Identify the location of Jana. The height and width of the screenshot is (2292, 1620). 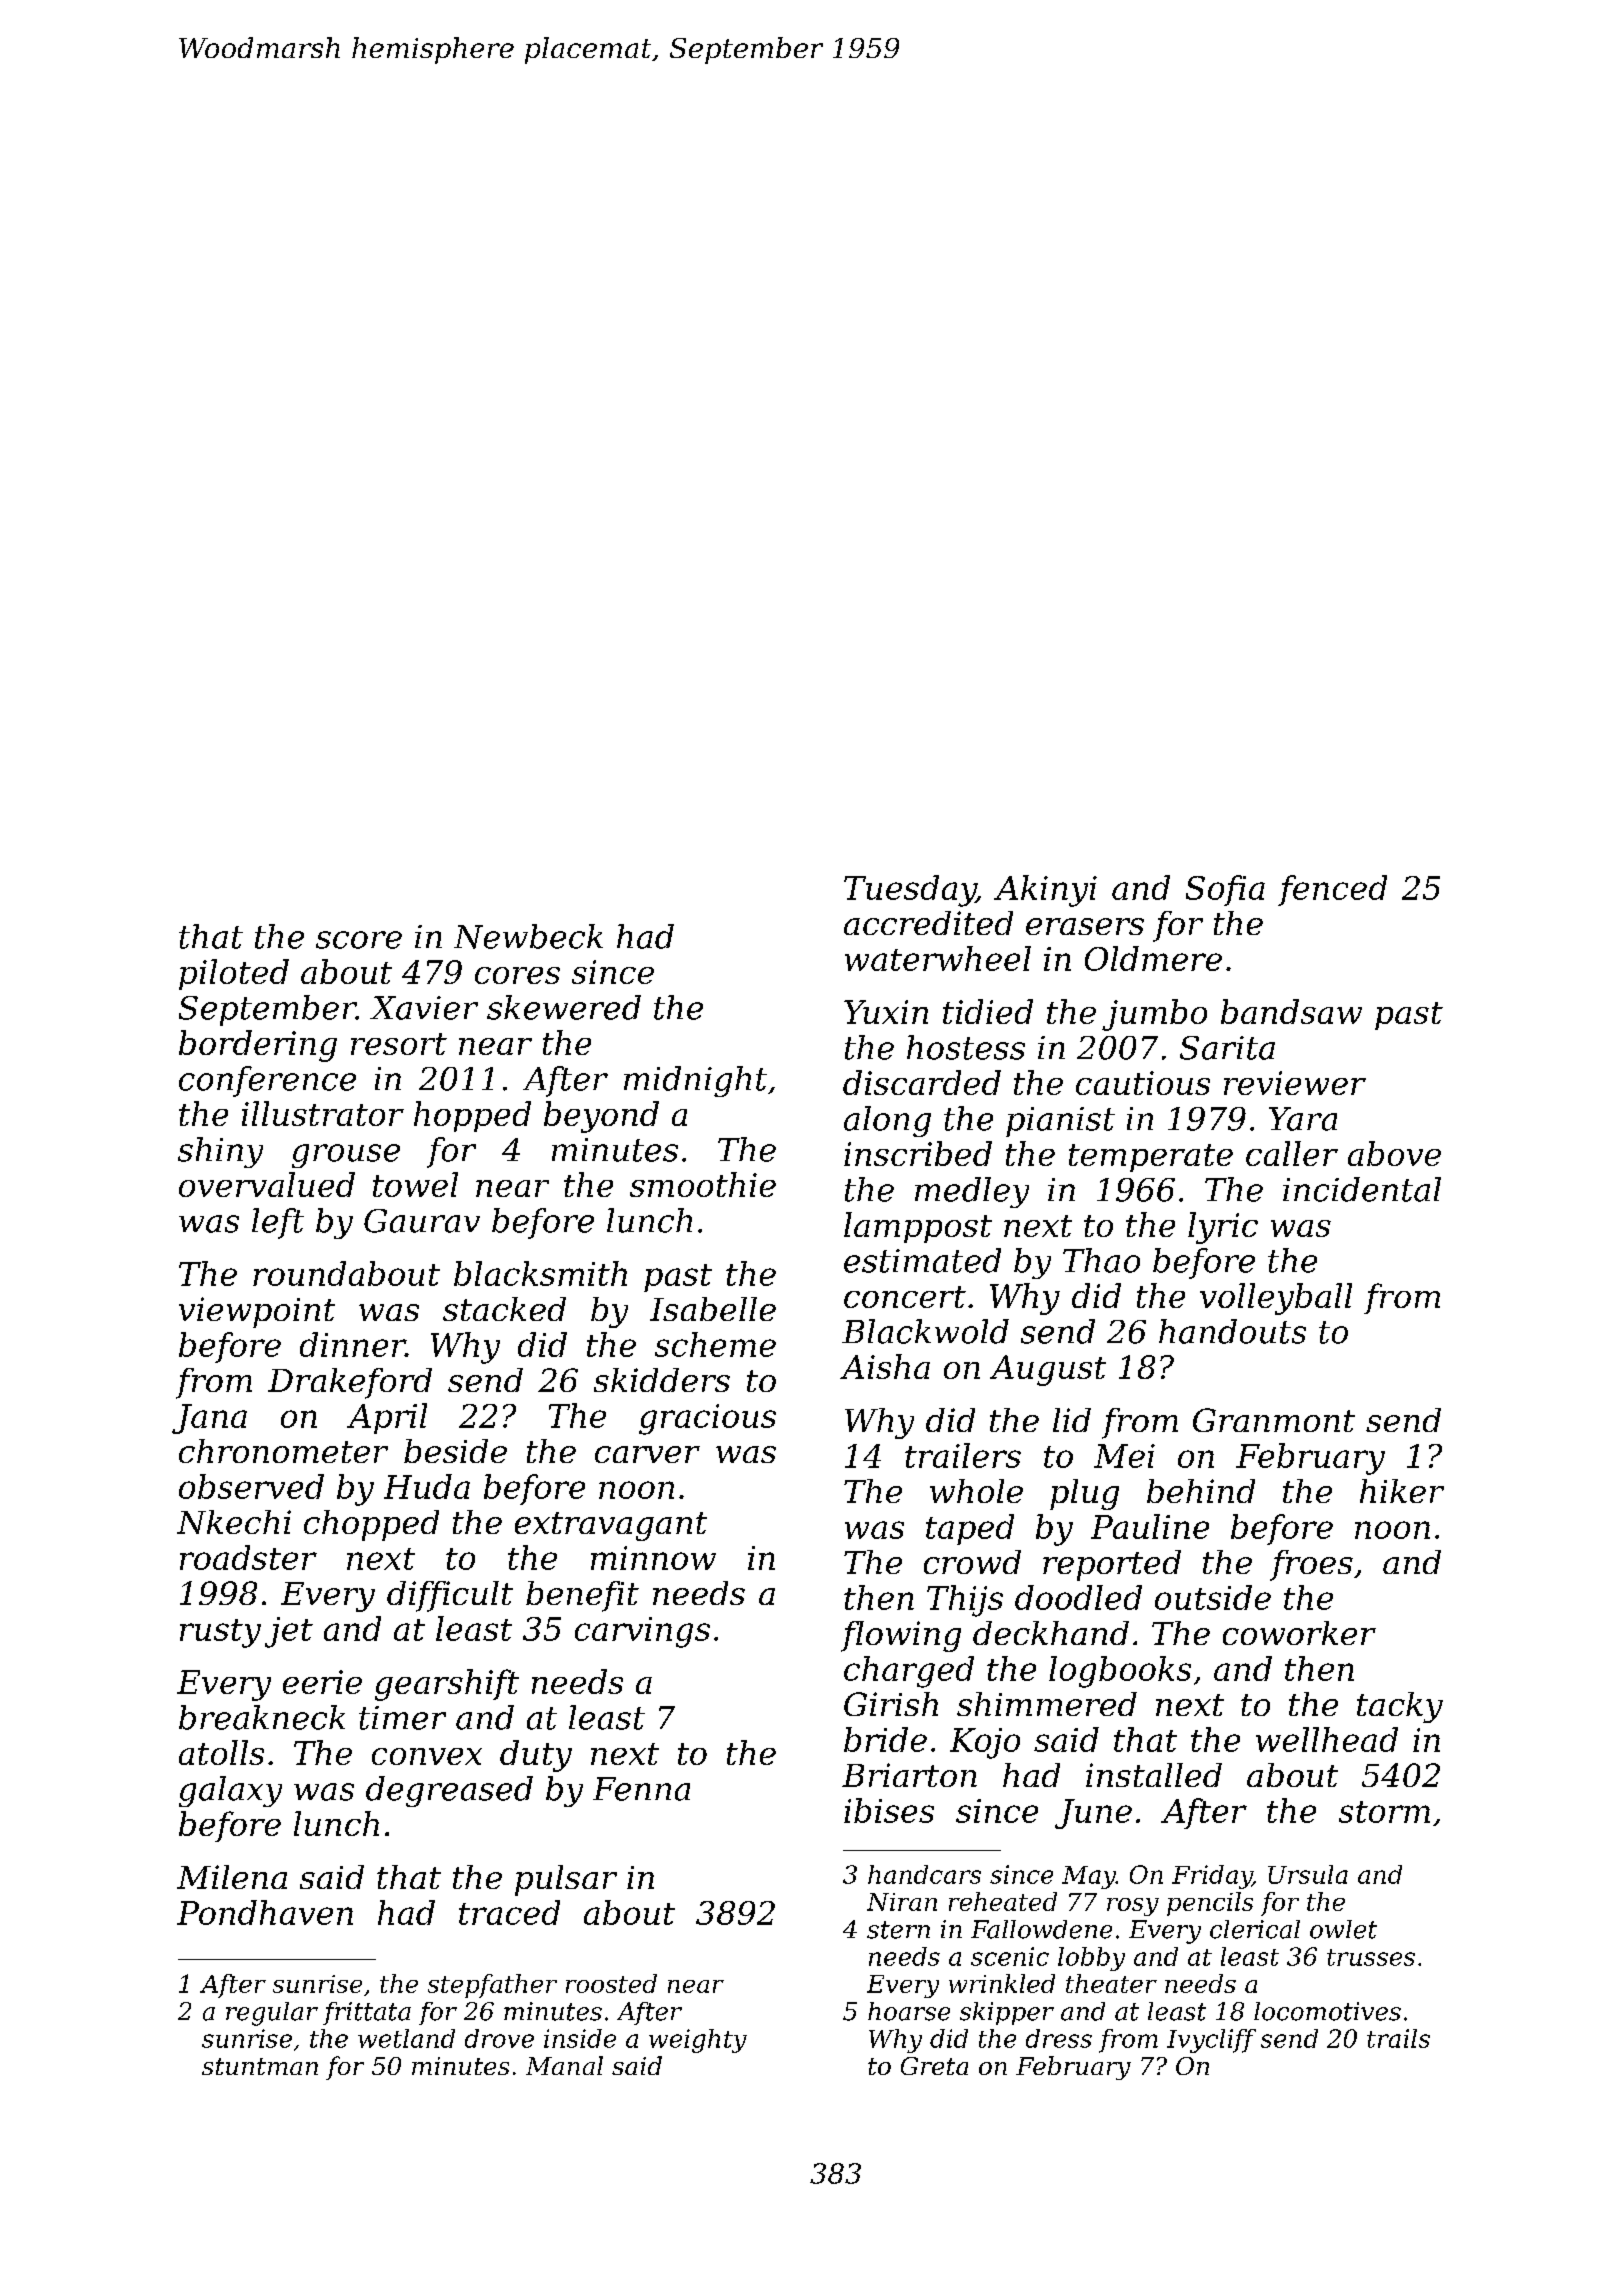
(209, 1419).
